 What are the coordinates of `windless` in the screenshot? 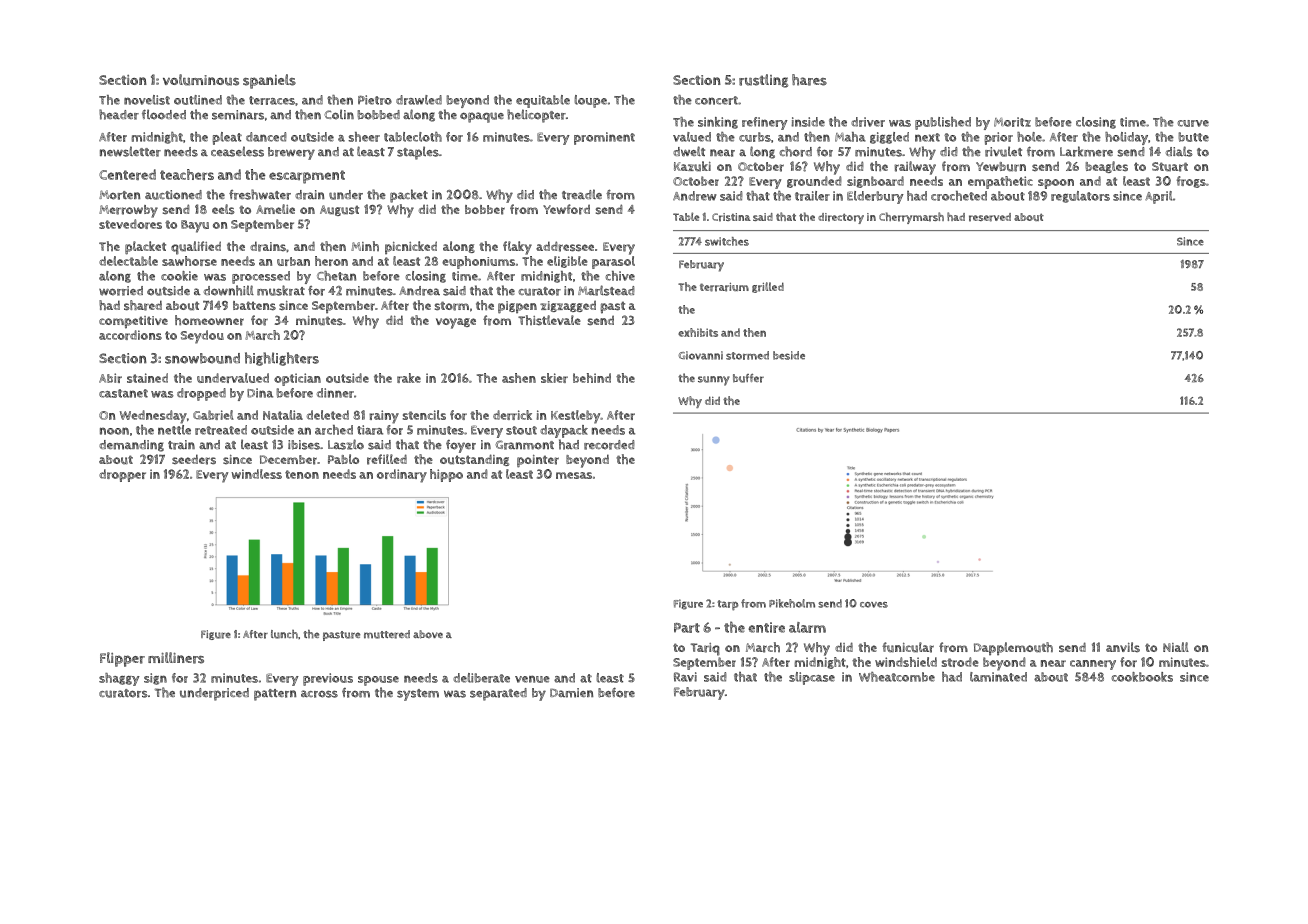 It's located at (256, 474).
